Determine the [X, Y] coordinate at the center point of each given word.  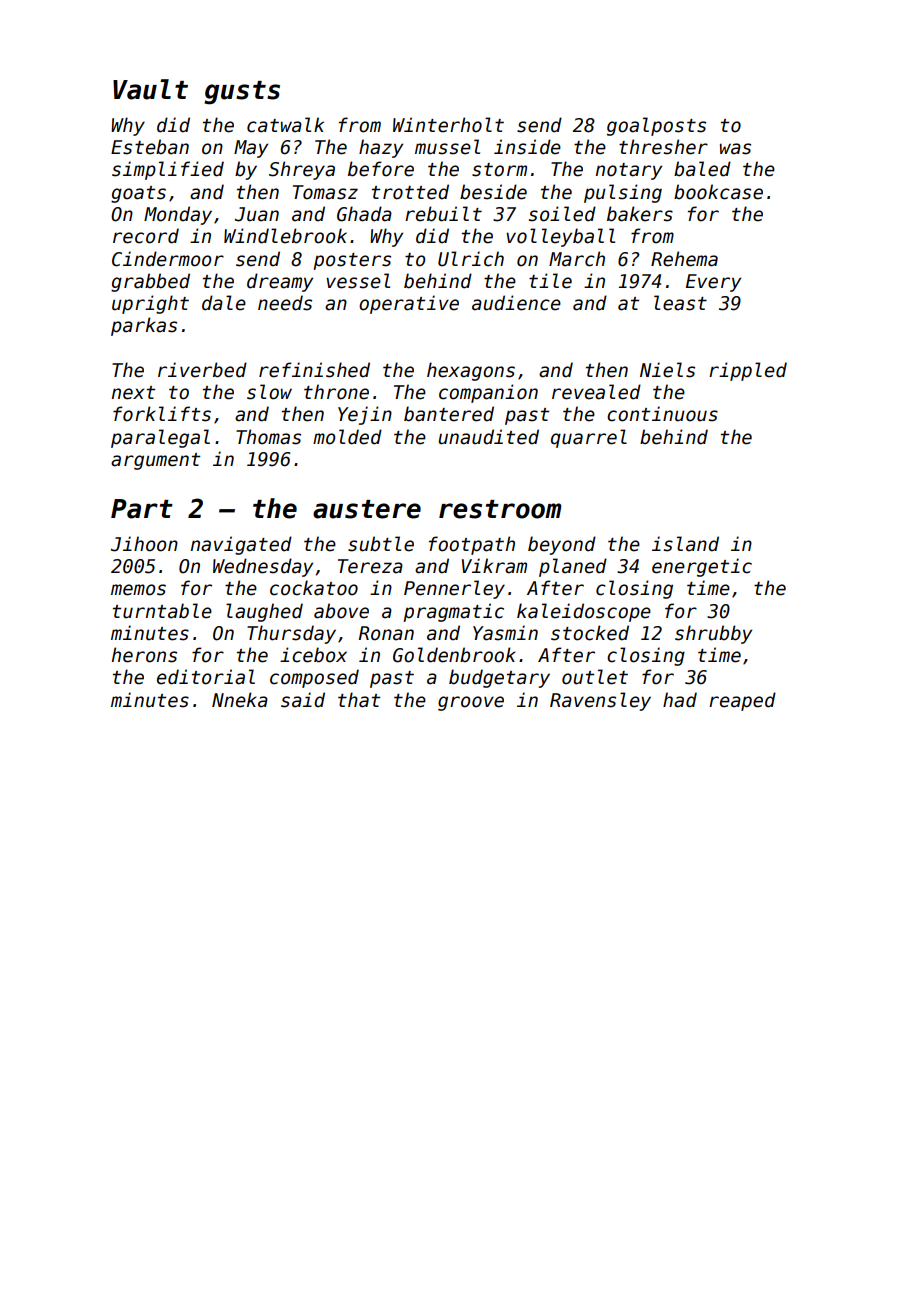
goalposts [656, 126]
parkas [144, 326]
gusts [242, 93]
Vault [150, 89]
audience [516, 303]
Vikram [494, 566]
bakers [640, 214]
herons [144, 655]
